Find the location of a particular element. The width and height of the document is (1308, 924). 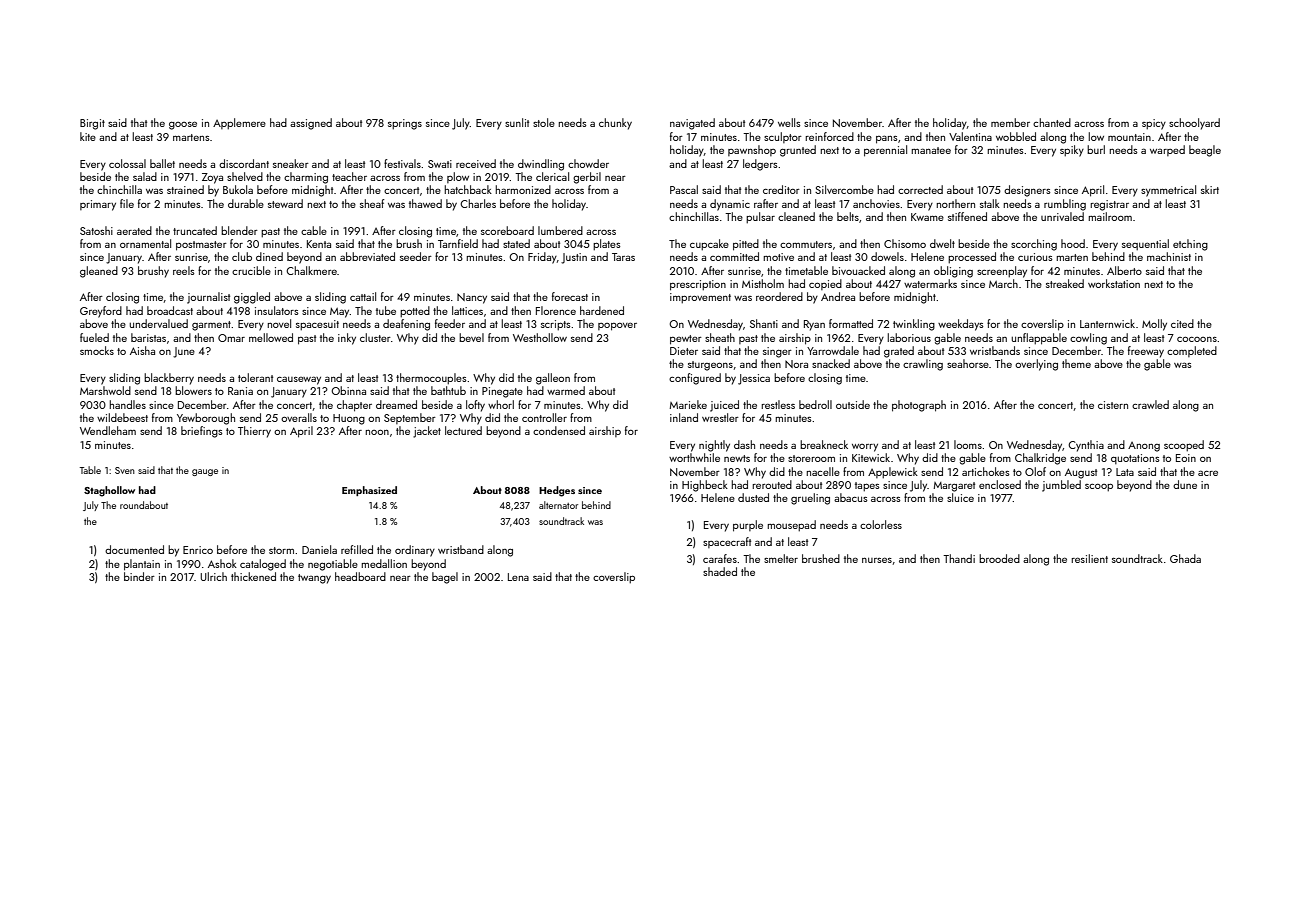

wells is located at coordinates (789, 122).
